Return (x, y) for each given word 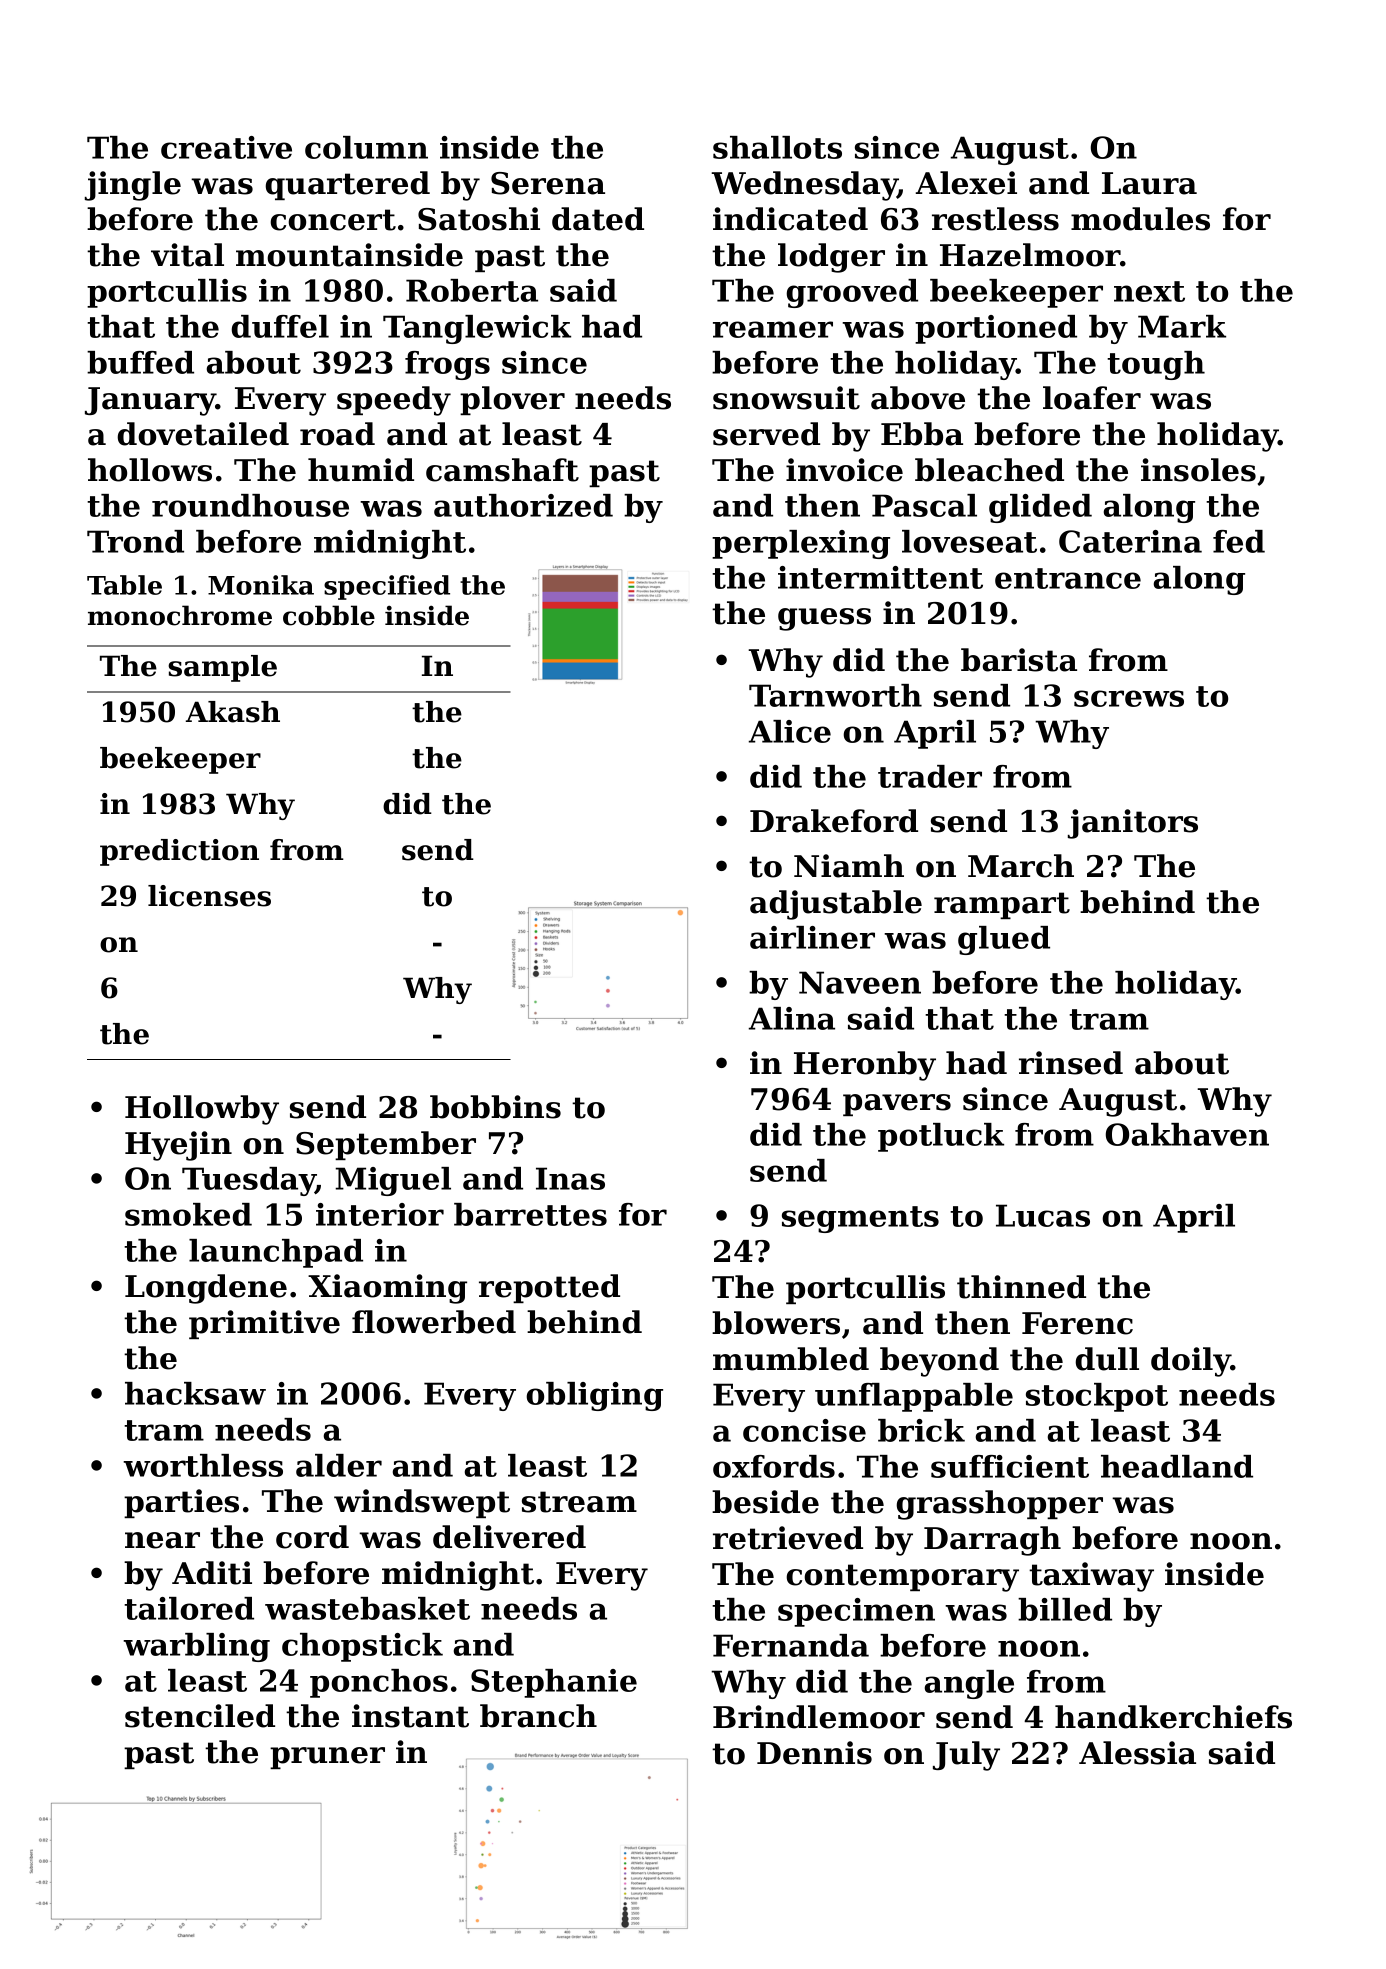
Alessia (1137, 1753)
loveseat (969, 541)
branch (538, 1716)
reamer (773, 329)
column (366, 147)
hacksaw (195, 1393)
